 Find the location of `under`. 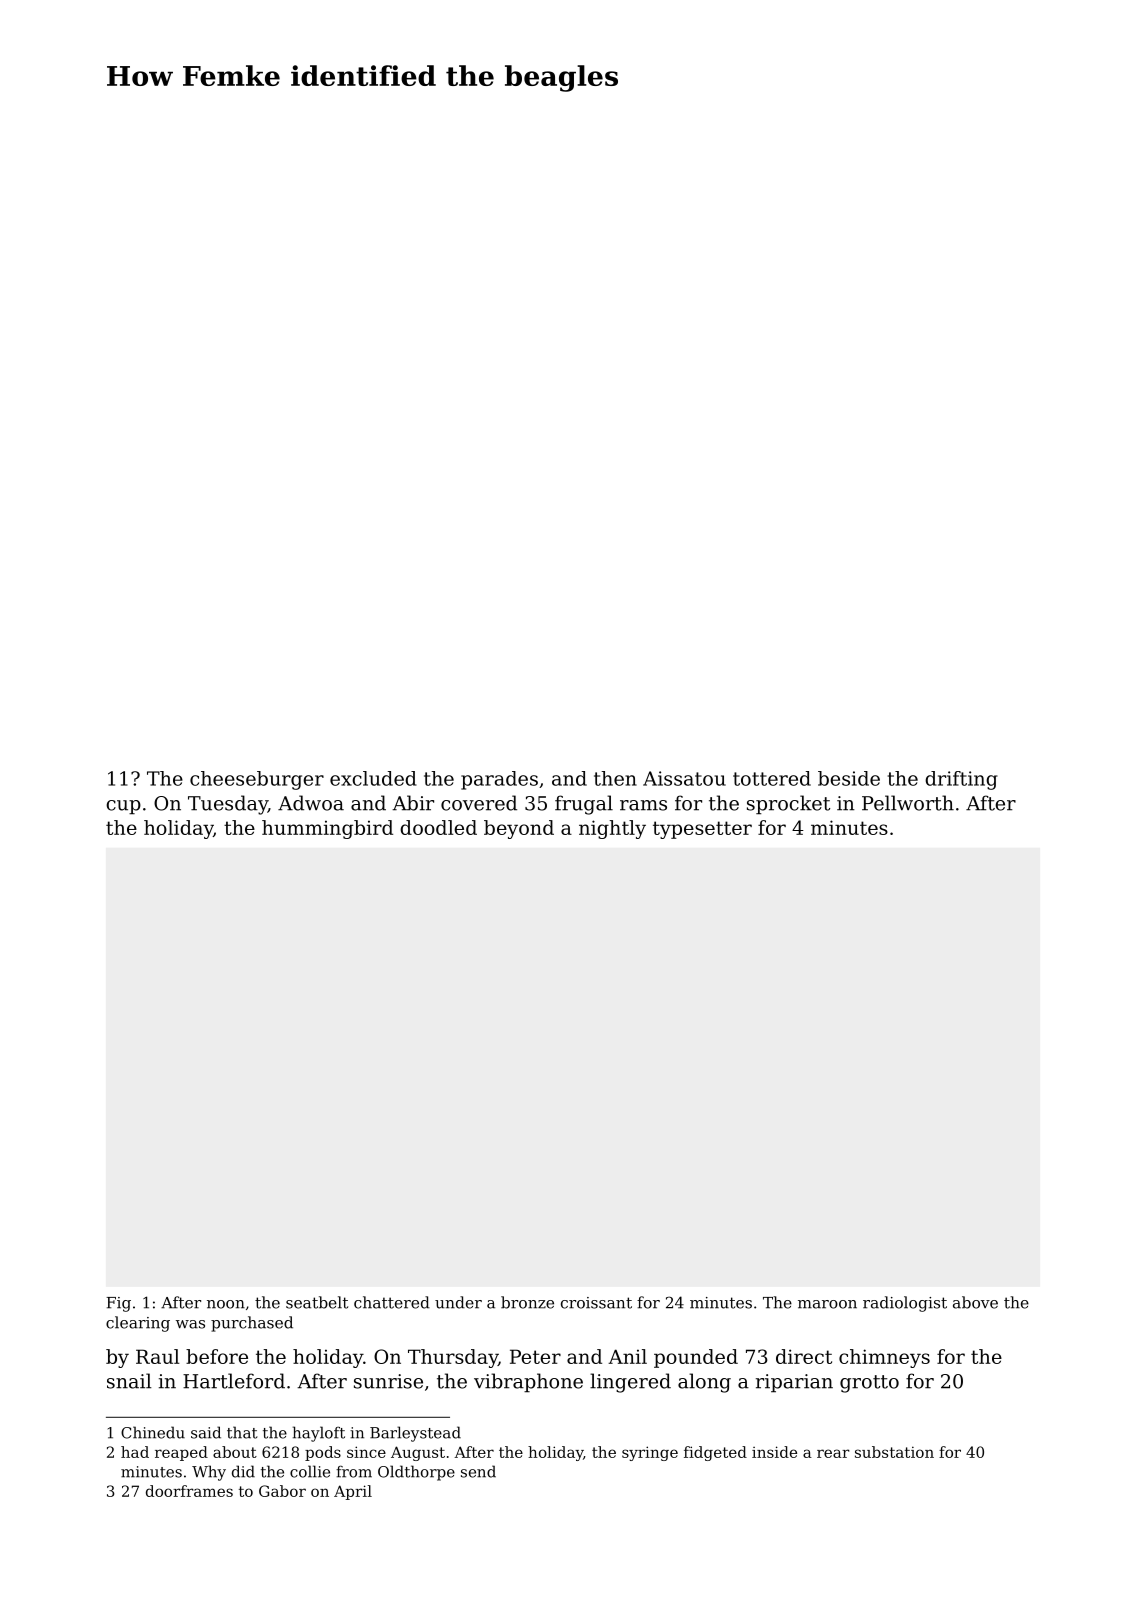

under is located at coordinates (458, 1302).
